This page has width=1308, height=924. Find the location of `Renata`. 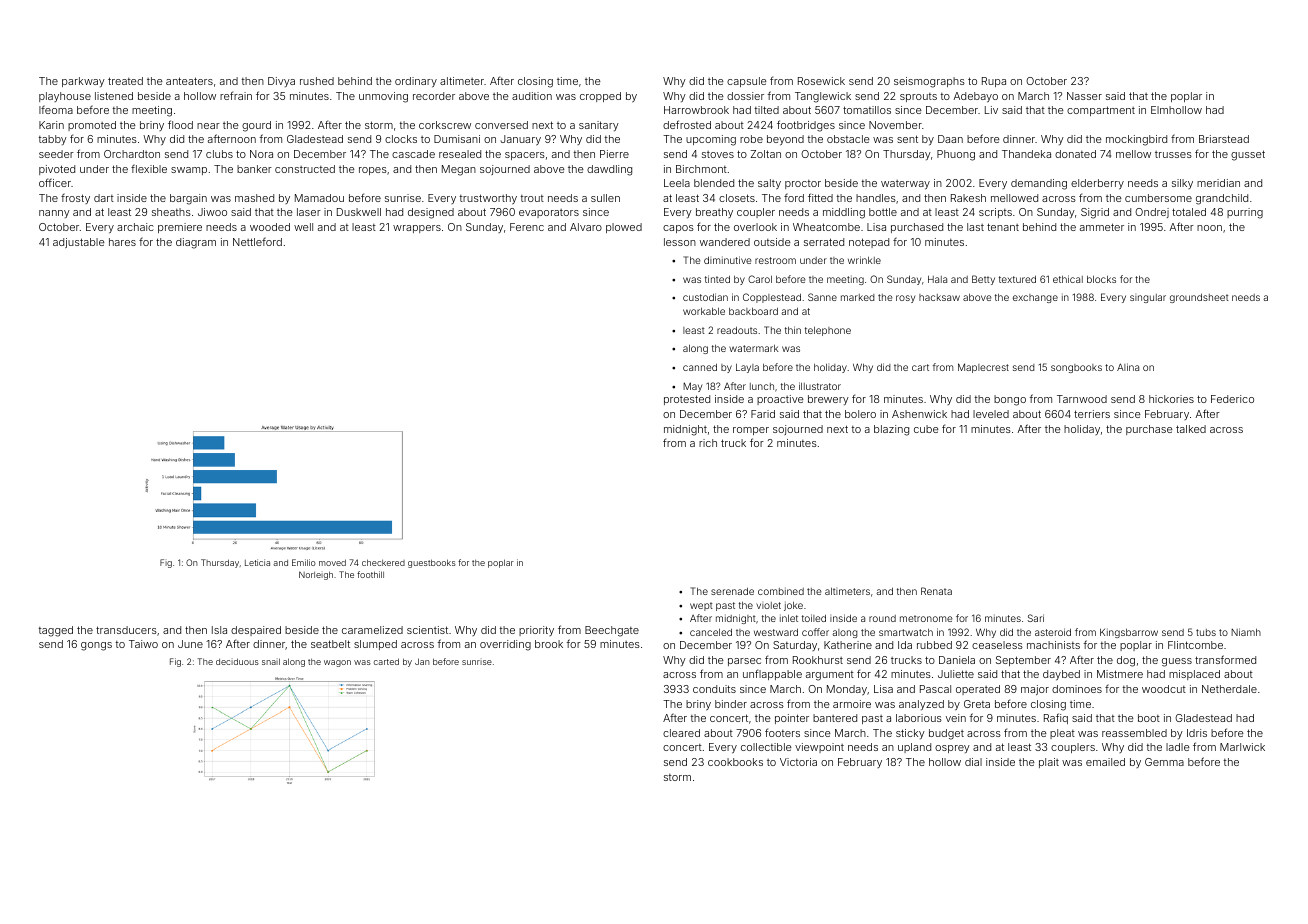

Renata is located at coordinates (936, 591).
